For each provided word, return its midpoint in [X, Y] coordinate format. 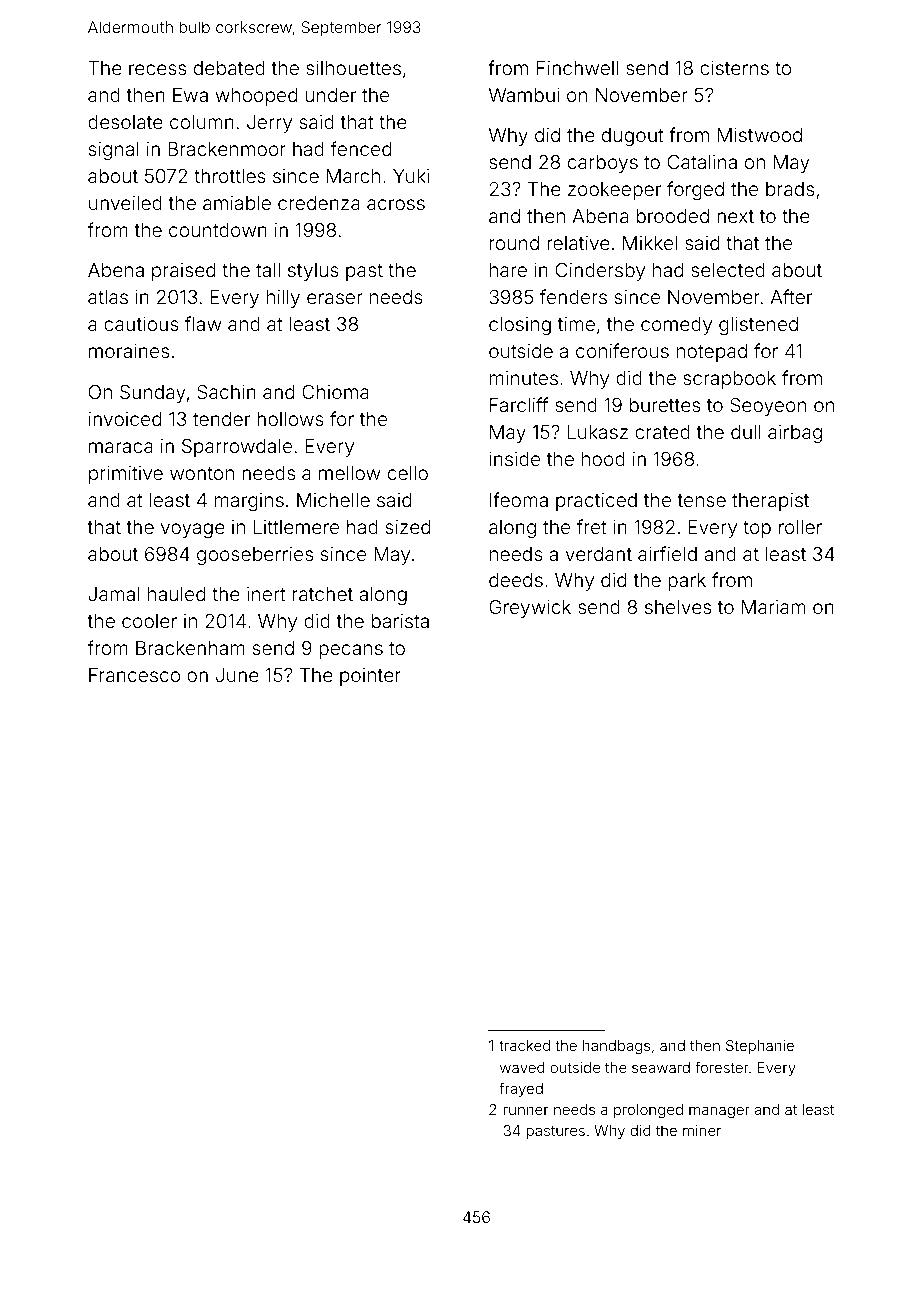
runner [526, 1110]
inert [266, 594]
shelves [678, 607]
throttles [230, 176]
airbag [795, 434]
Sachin [226, 392]
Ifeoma [519, 499]
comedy [676, 326]
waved [522, 1067]
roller [800, 527]
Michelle [333, 500]
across [396, 204]
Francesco [134, 675]
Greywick [530, 609]
